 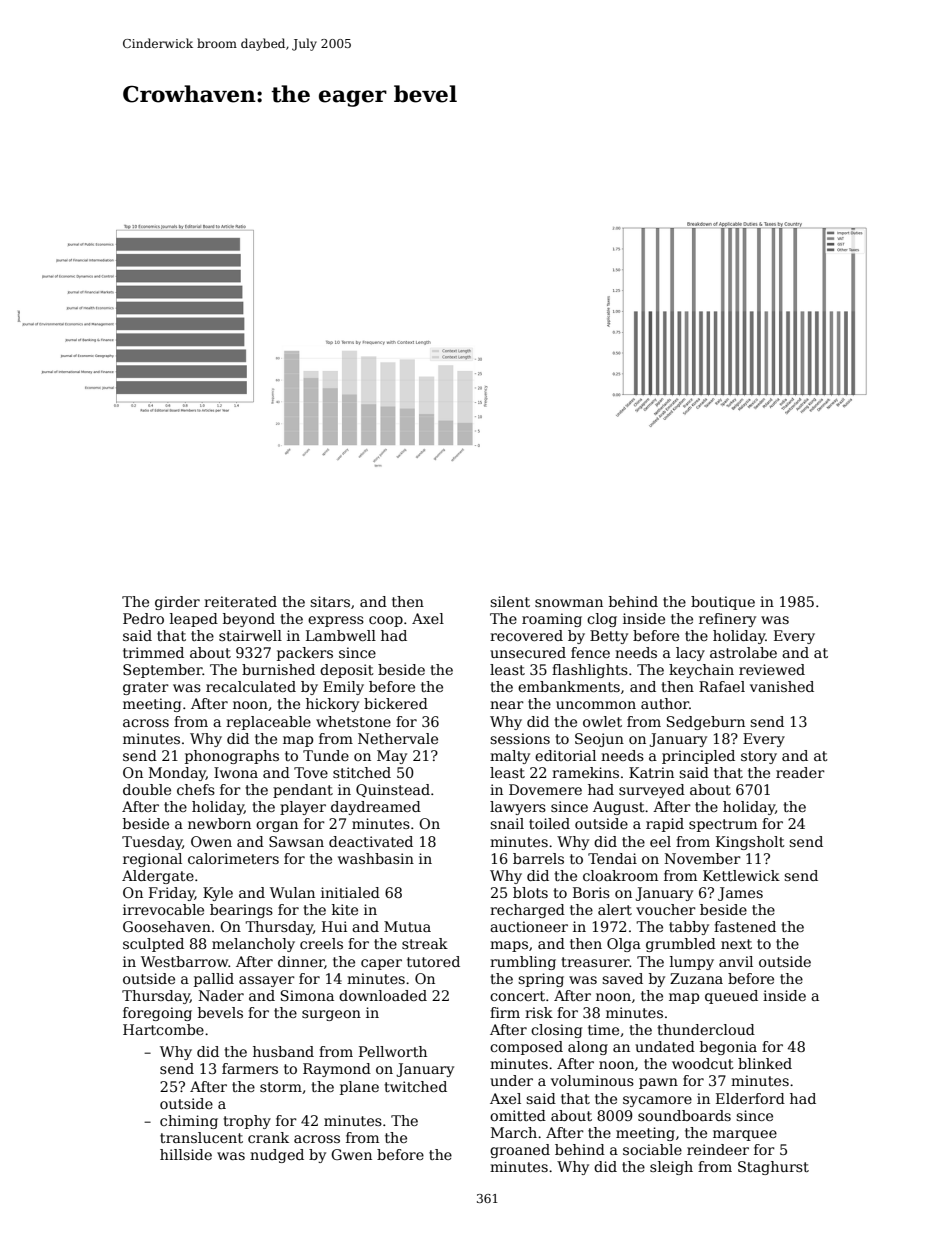 What do you see at coordinates (153, 652) in the page?
I see `trimmed` at bounding box center [153, 652].
